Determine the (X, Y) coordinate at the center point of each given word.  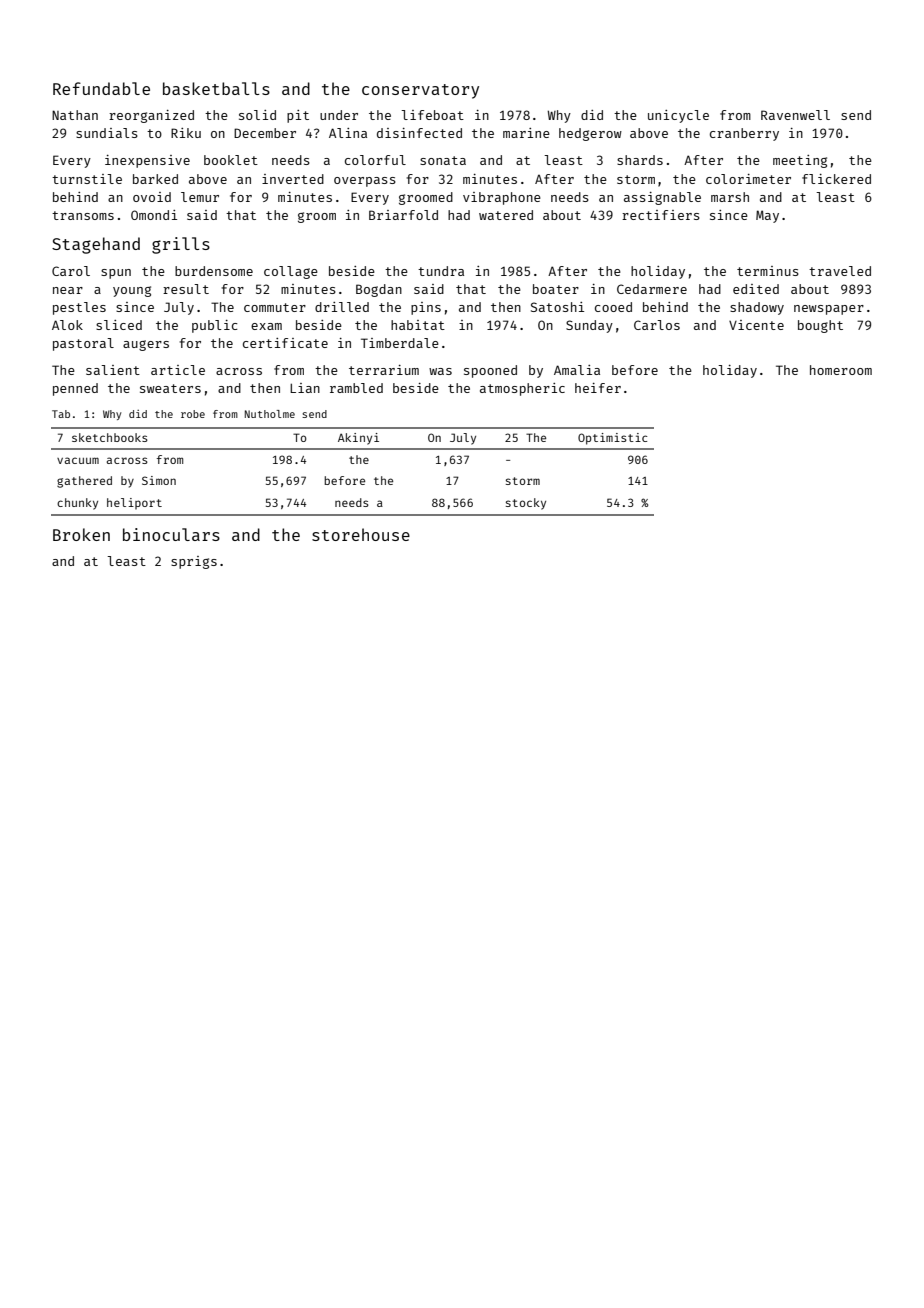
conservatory (420, 91)
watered (506, 215)
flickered (836, 179)
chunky (77, 504)
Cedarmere (652, 289)
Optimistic (612, 439)
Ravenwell (795, 115)
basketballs (216, 88)
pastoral (83, 344)
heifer (598, 388)
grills (181, 245)
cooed (613, 307)
